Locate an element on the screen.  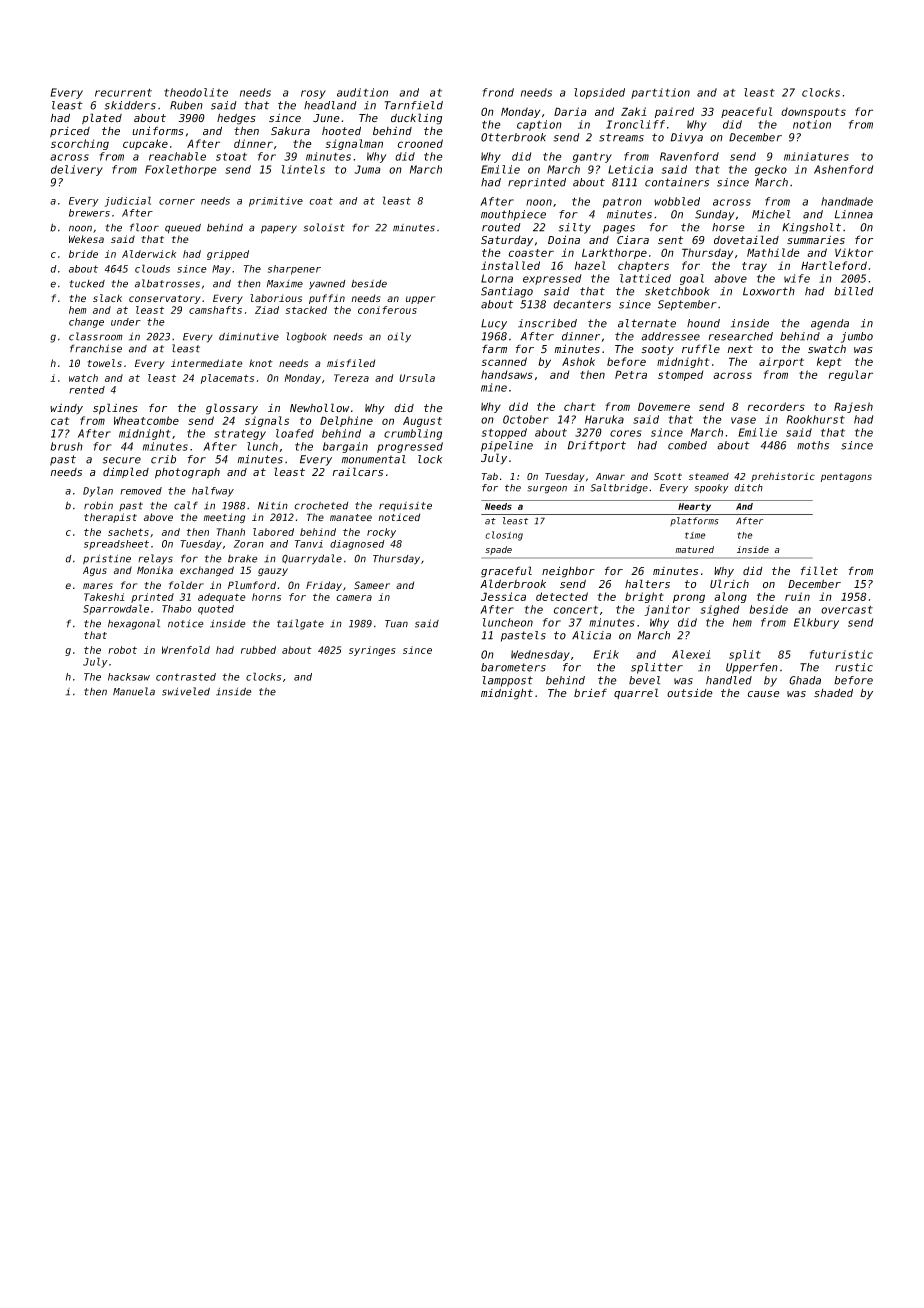
syringes is located at coordinates (372, 651).
